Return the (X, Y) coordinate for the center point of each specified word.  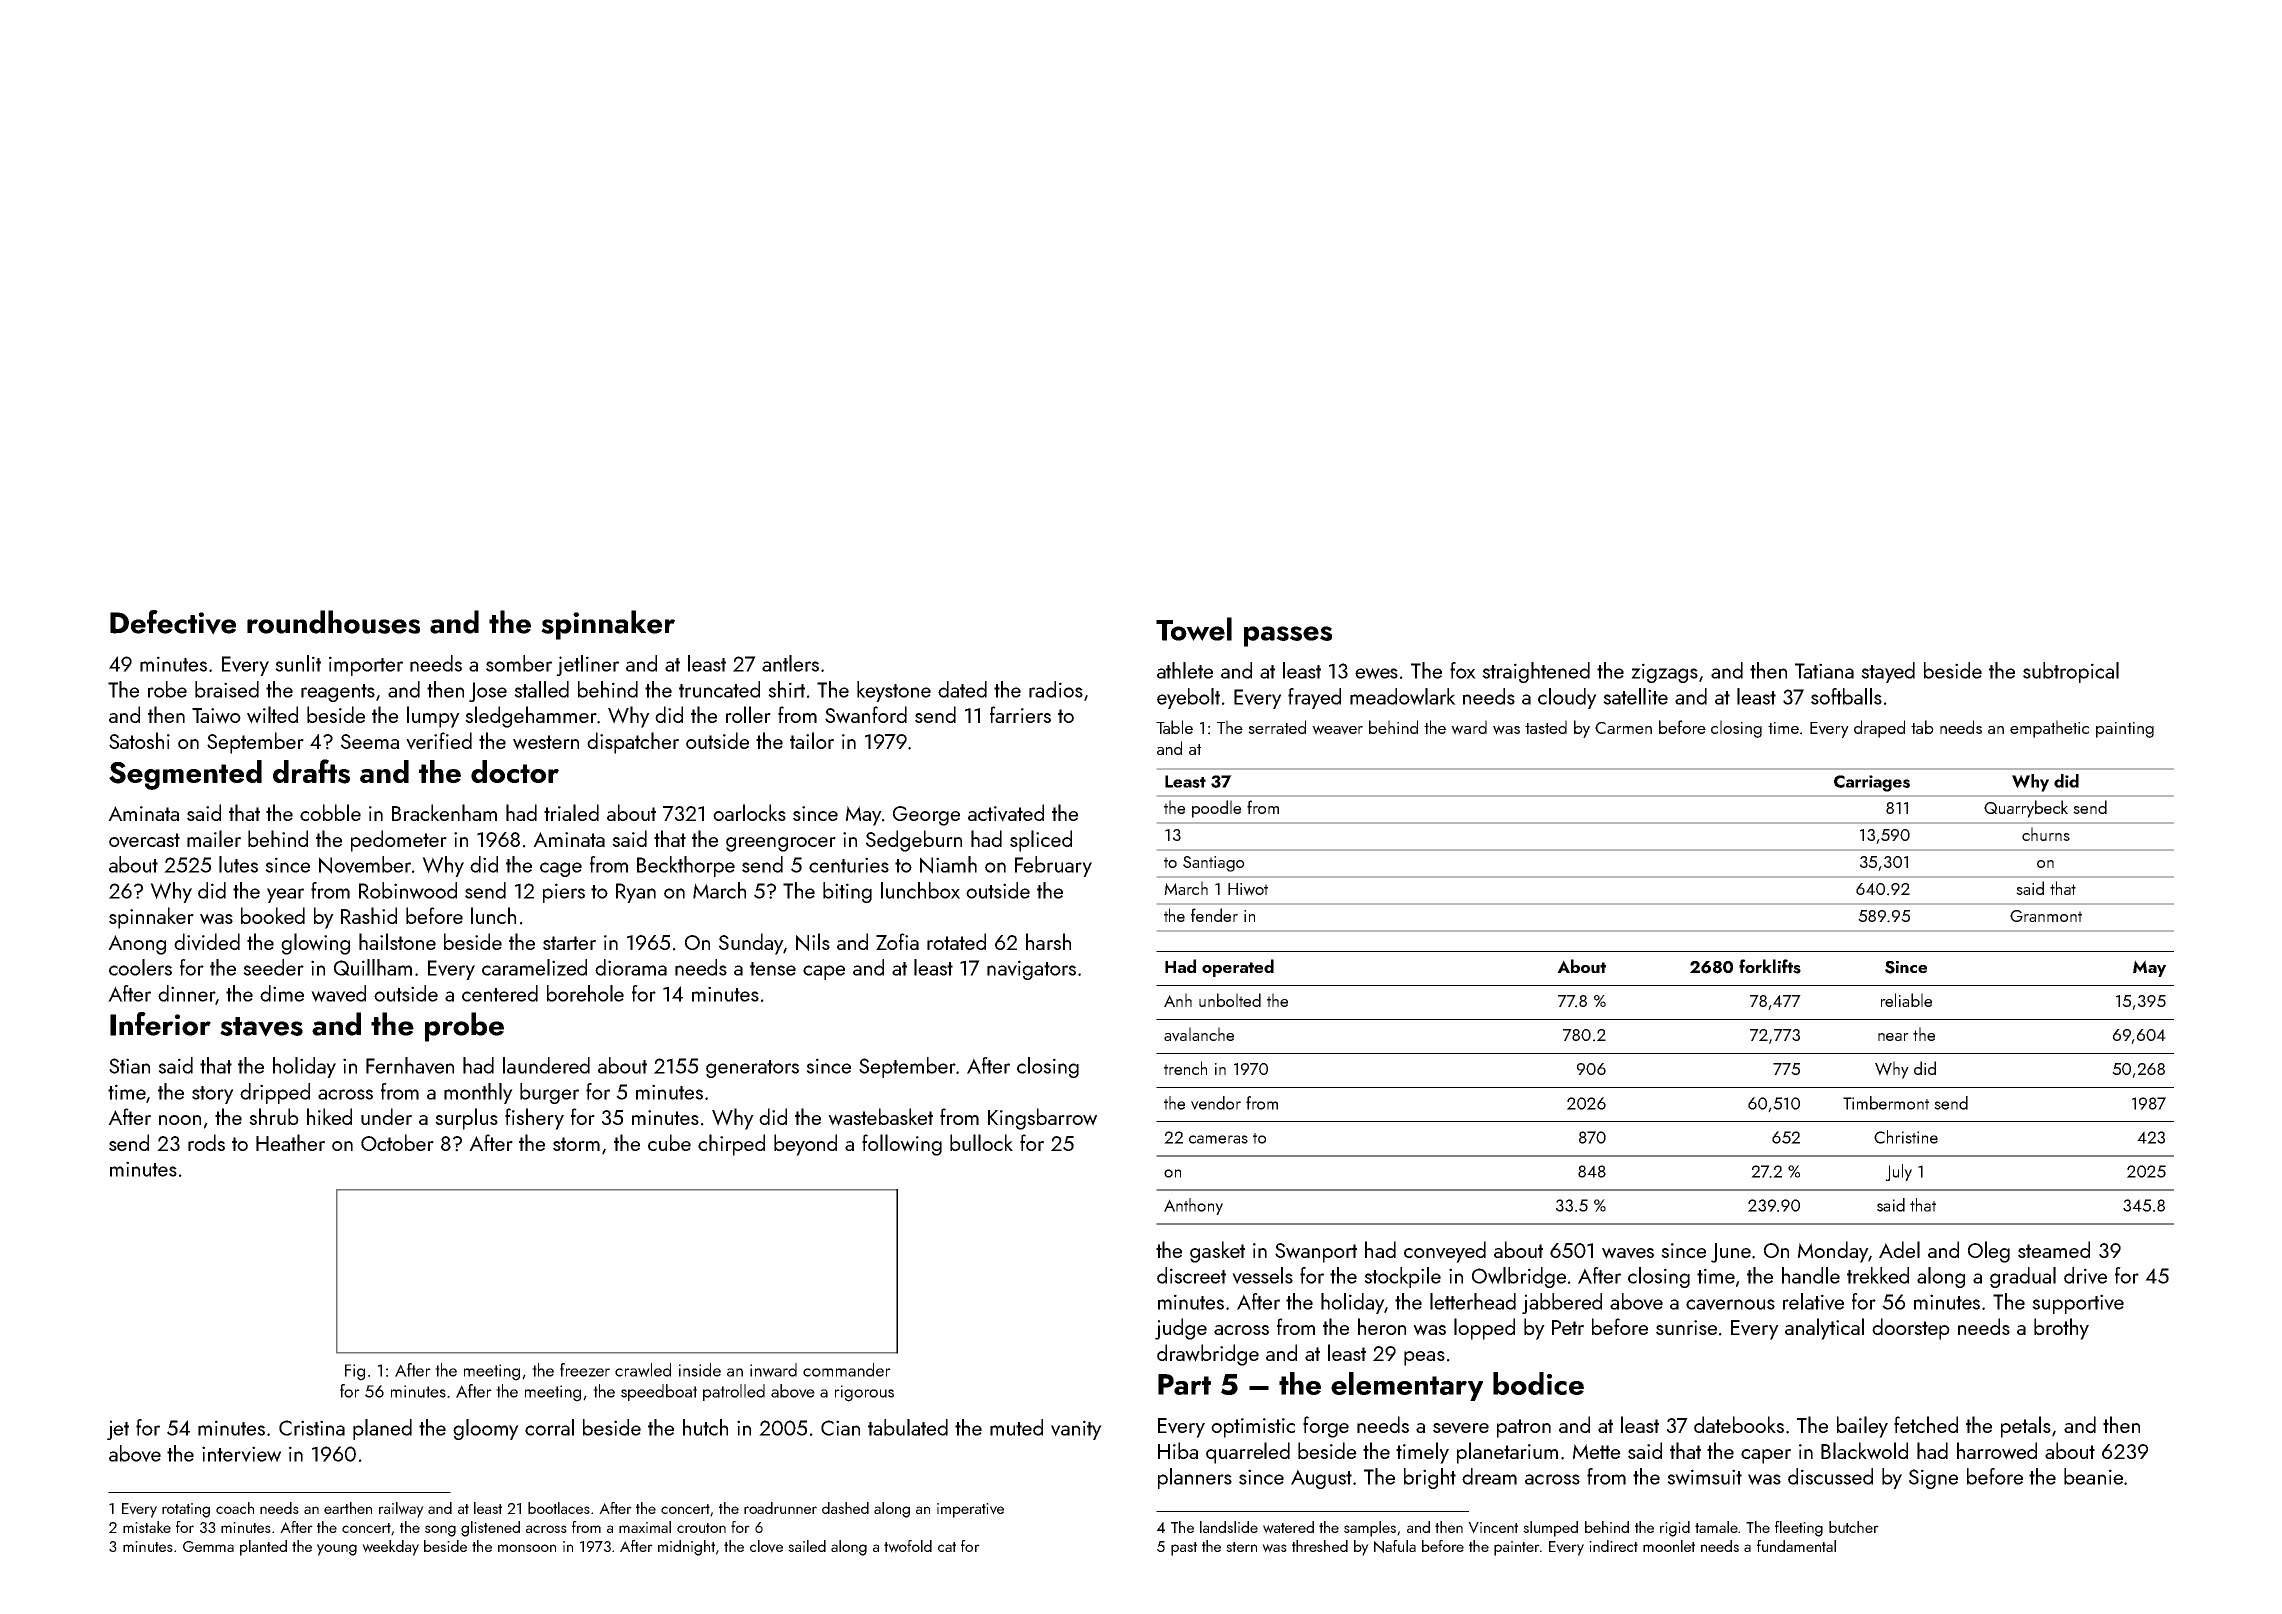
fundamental (1796, 1546)
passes (1288, 636)
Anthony (1193, 1206)
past (1184, 1549)
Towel (1194, 629)
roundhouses (333, 622)
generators (752, 1069)
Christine (1906, 1137)
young (337, 1550)
